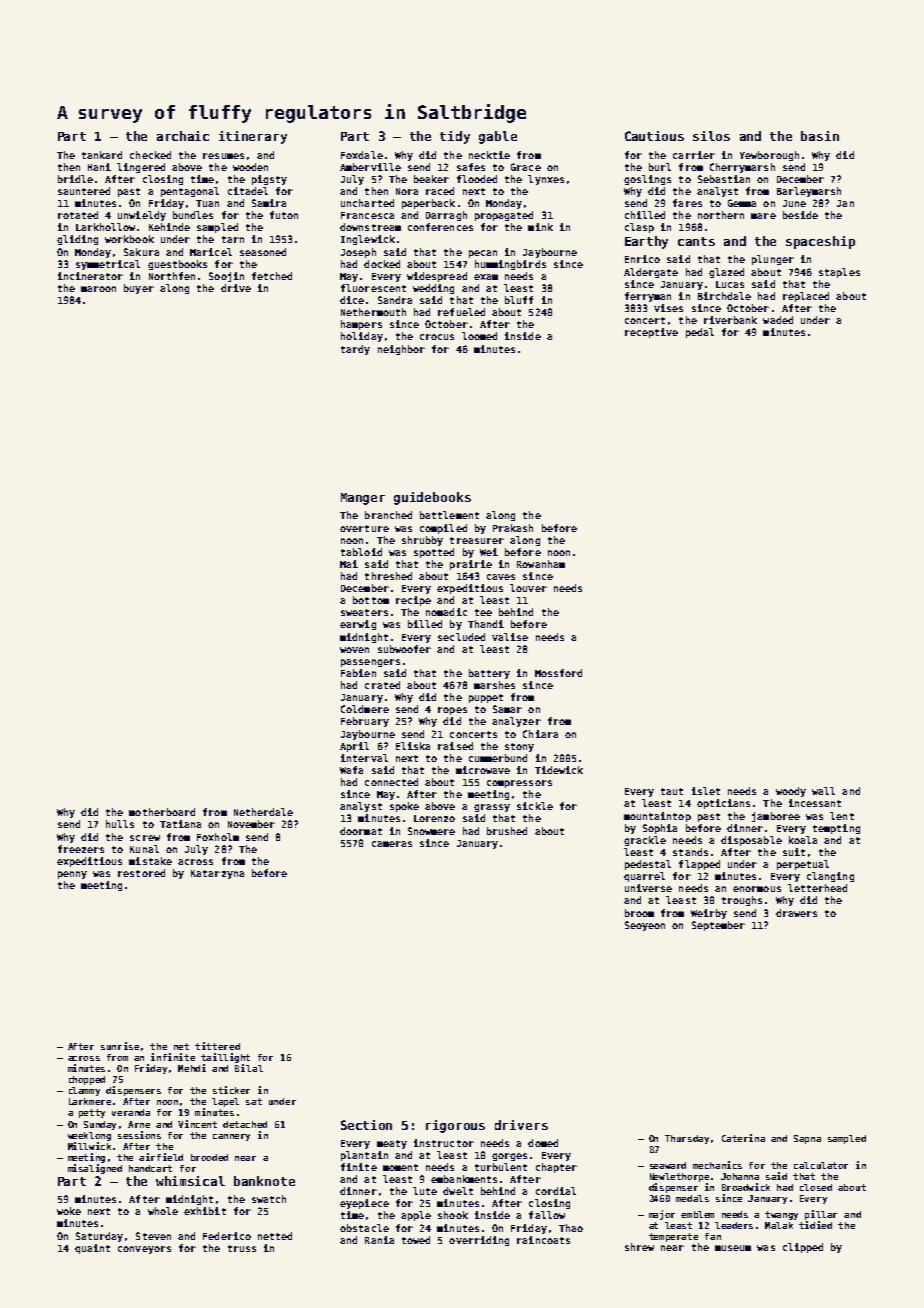  I want to click on cameras, so click(392, 844).
